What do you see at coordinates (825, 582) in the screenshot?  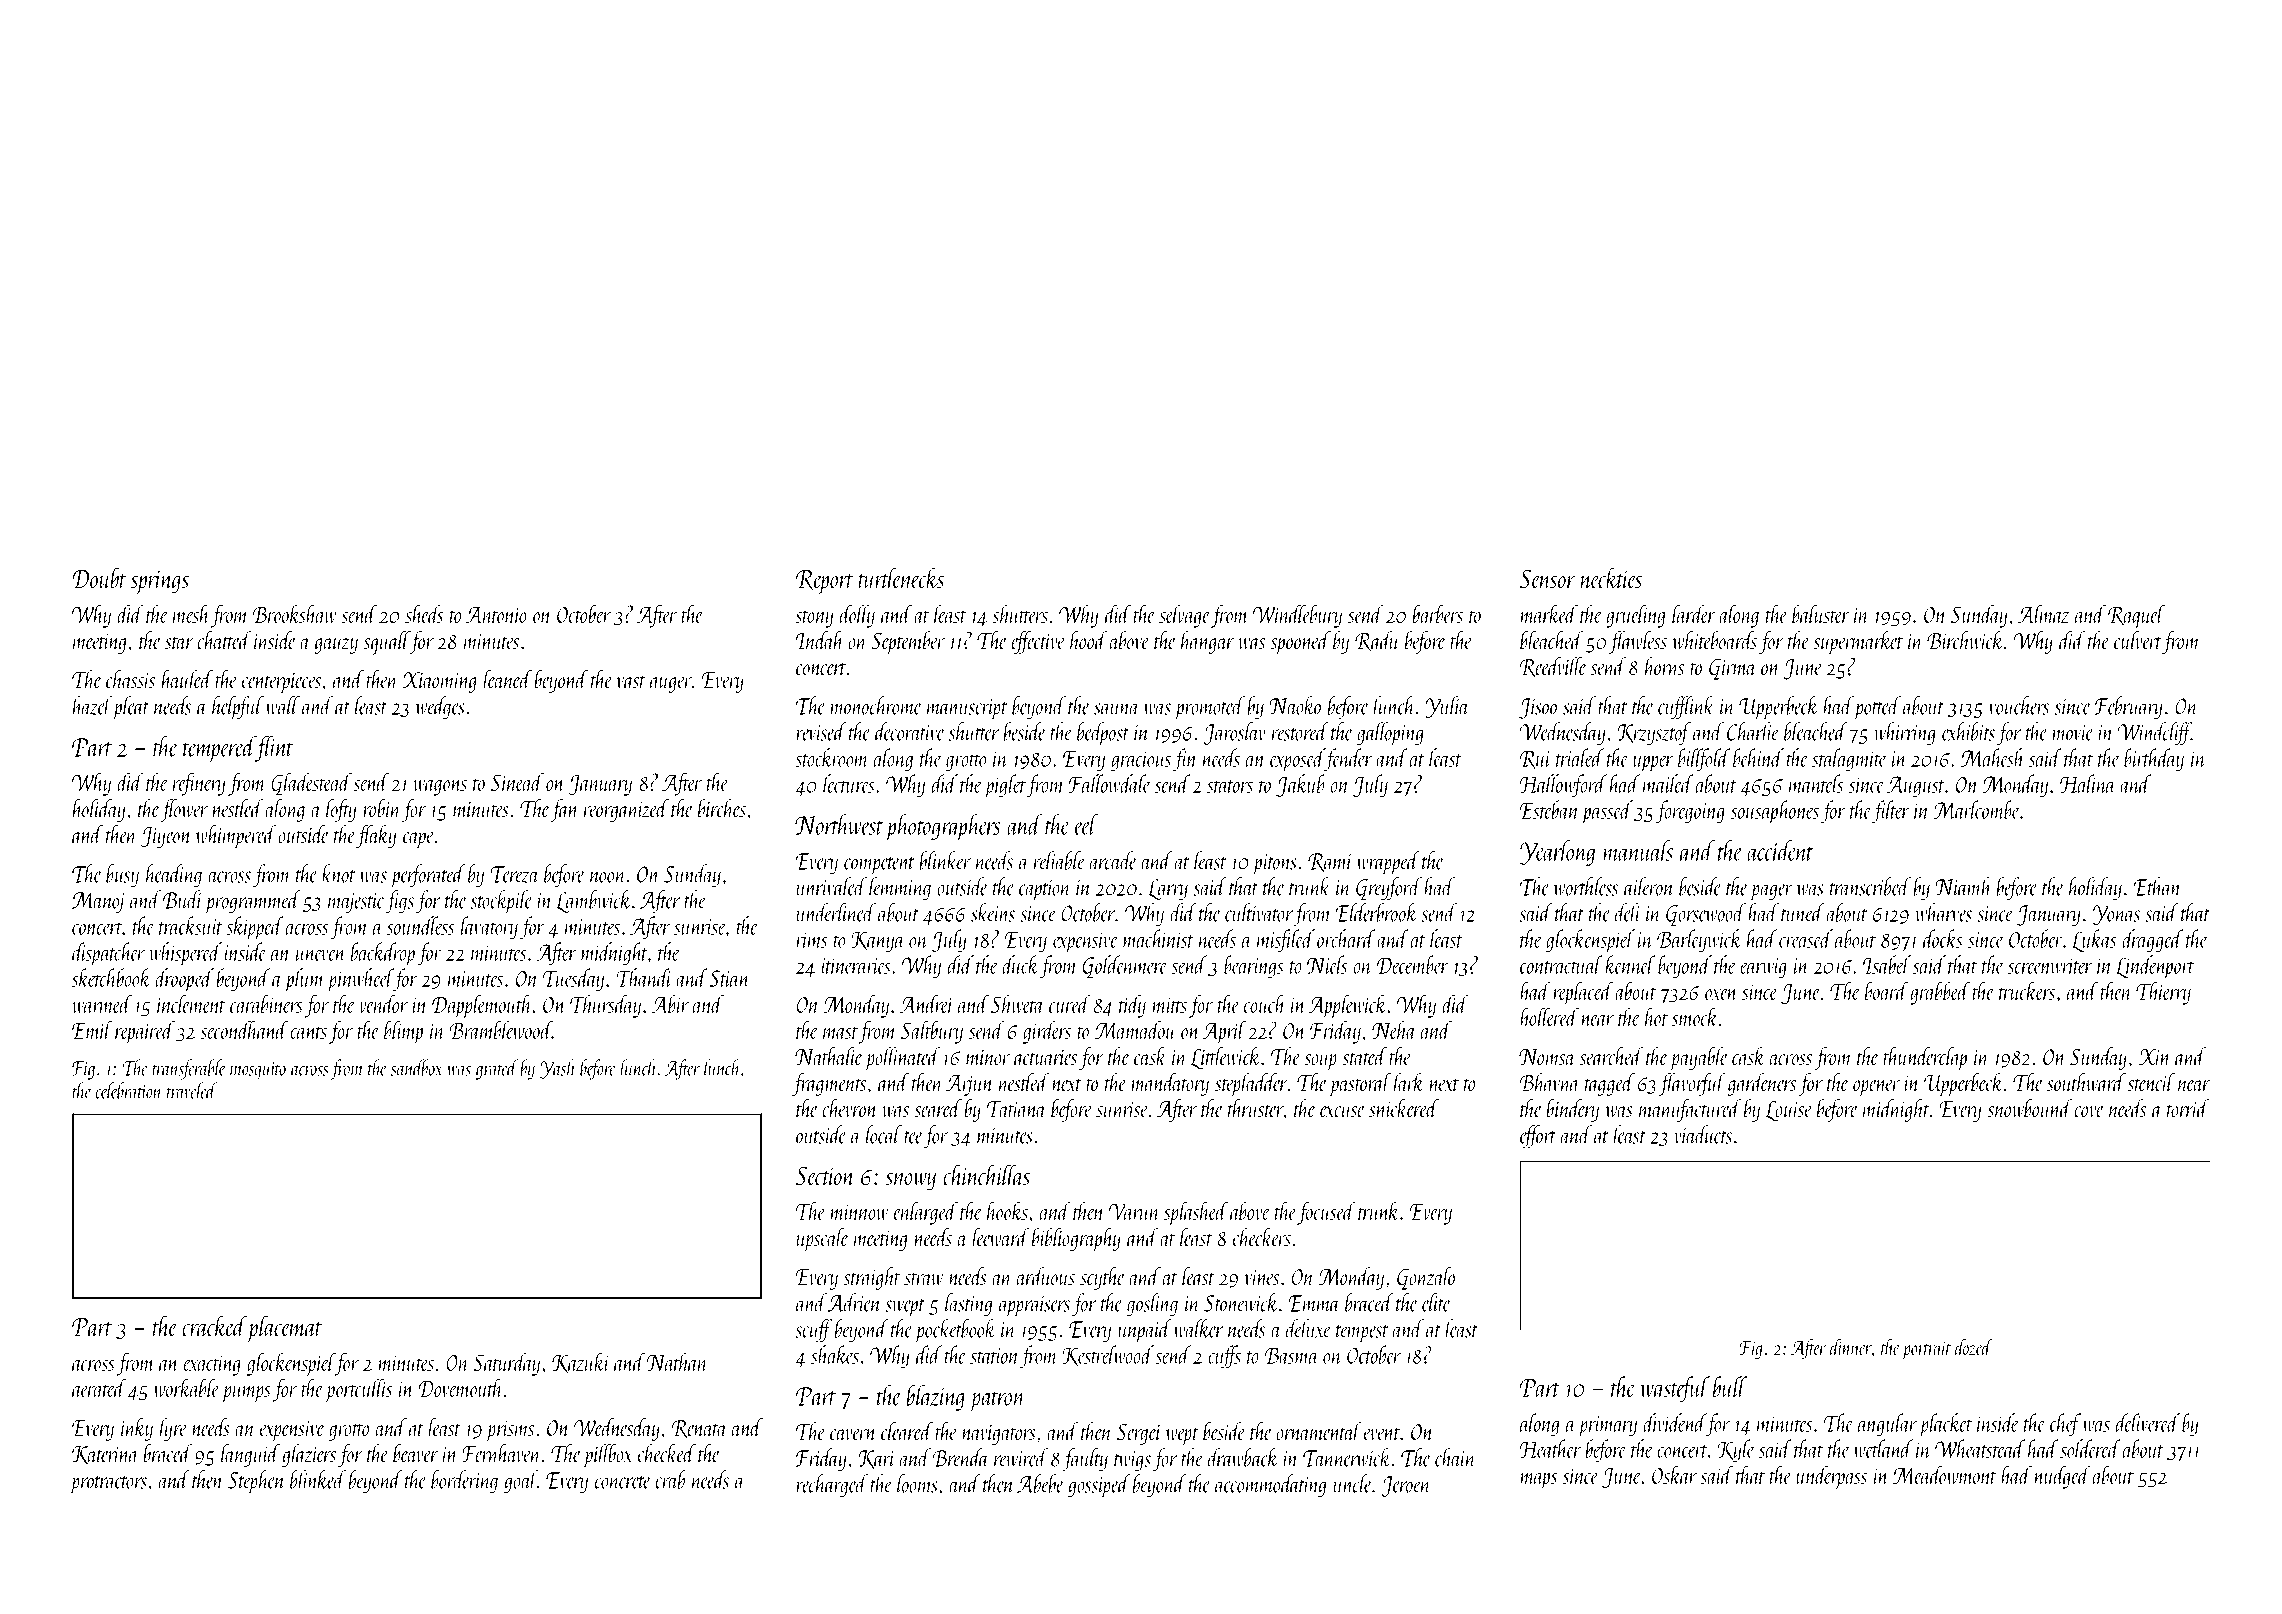 I see `Report` at bounding box center [825, 582].
